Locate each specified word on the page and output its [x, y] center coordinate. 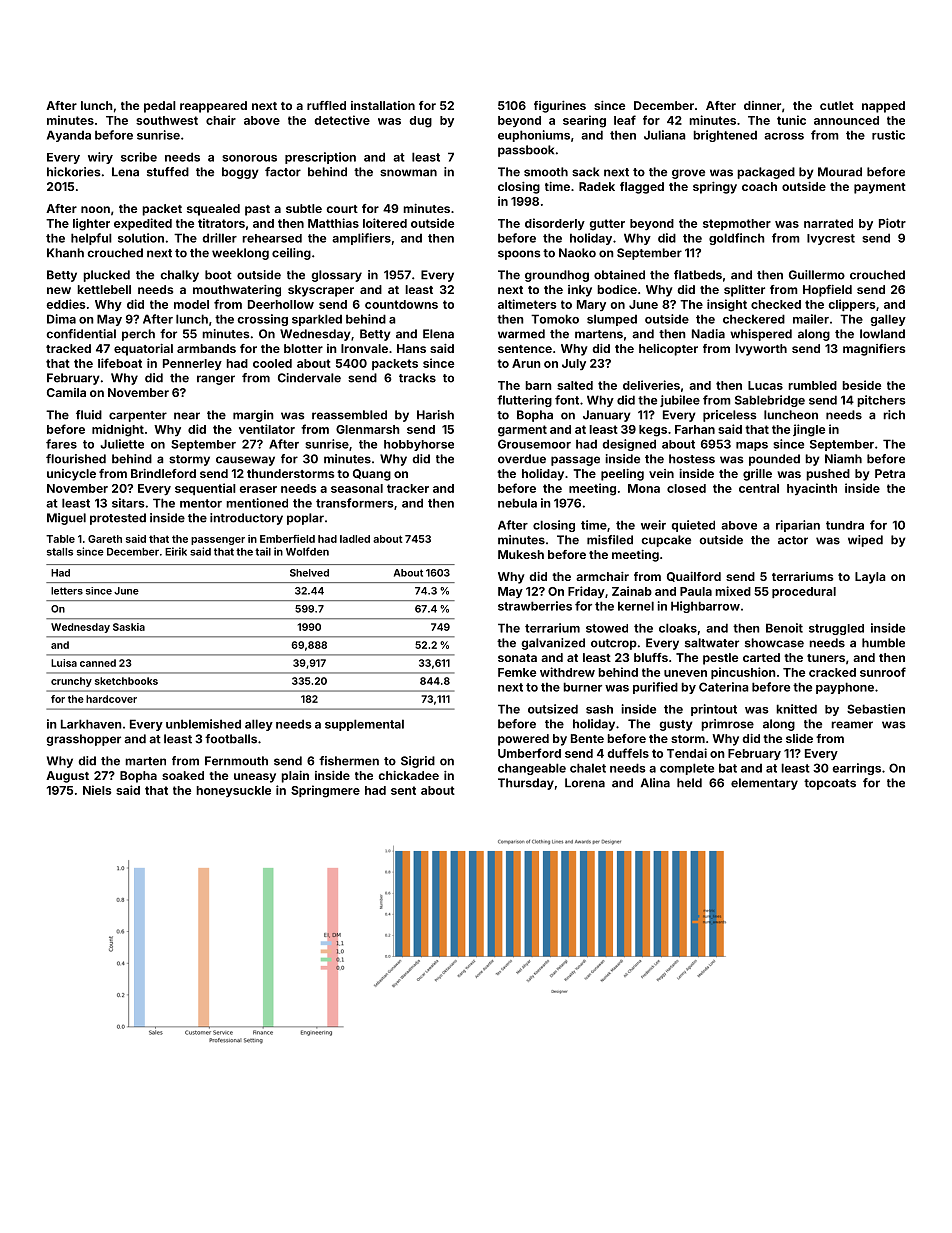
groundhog [557, 276]
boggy [240, 173]
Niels [97, 790]
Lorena [585, 783]
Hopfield [827, 291]
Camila [66, 392]
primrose [727, 725]
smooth [546, 172]
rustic [888, 135]
